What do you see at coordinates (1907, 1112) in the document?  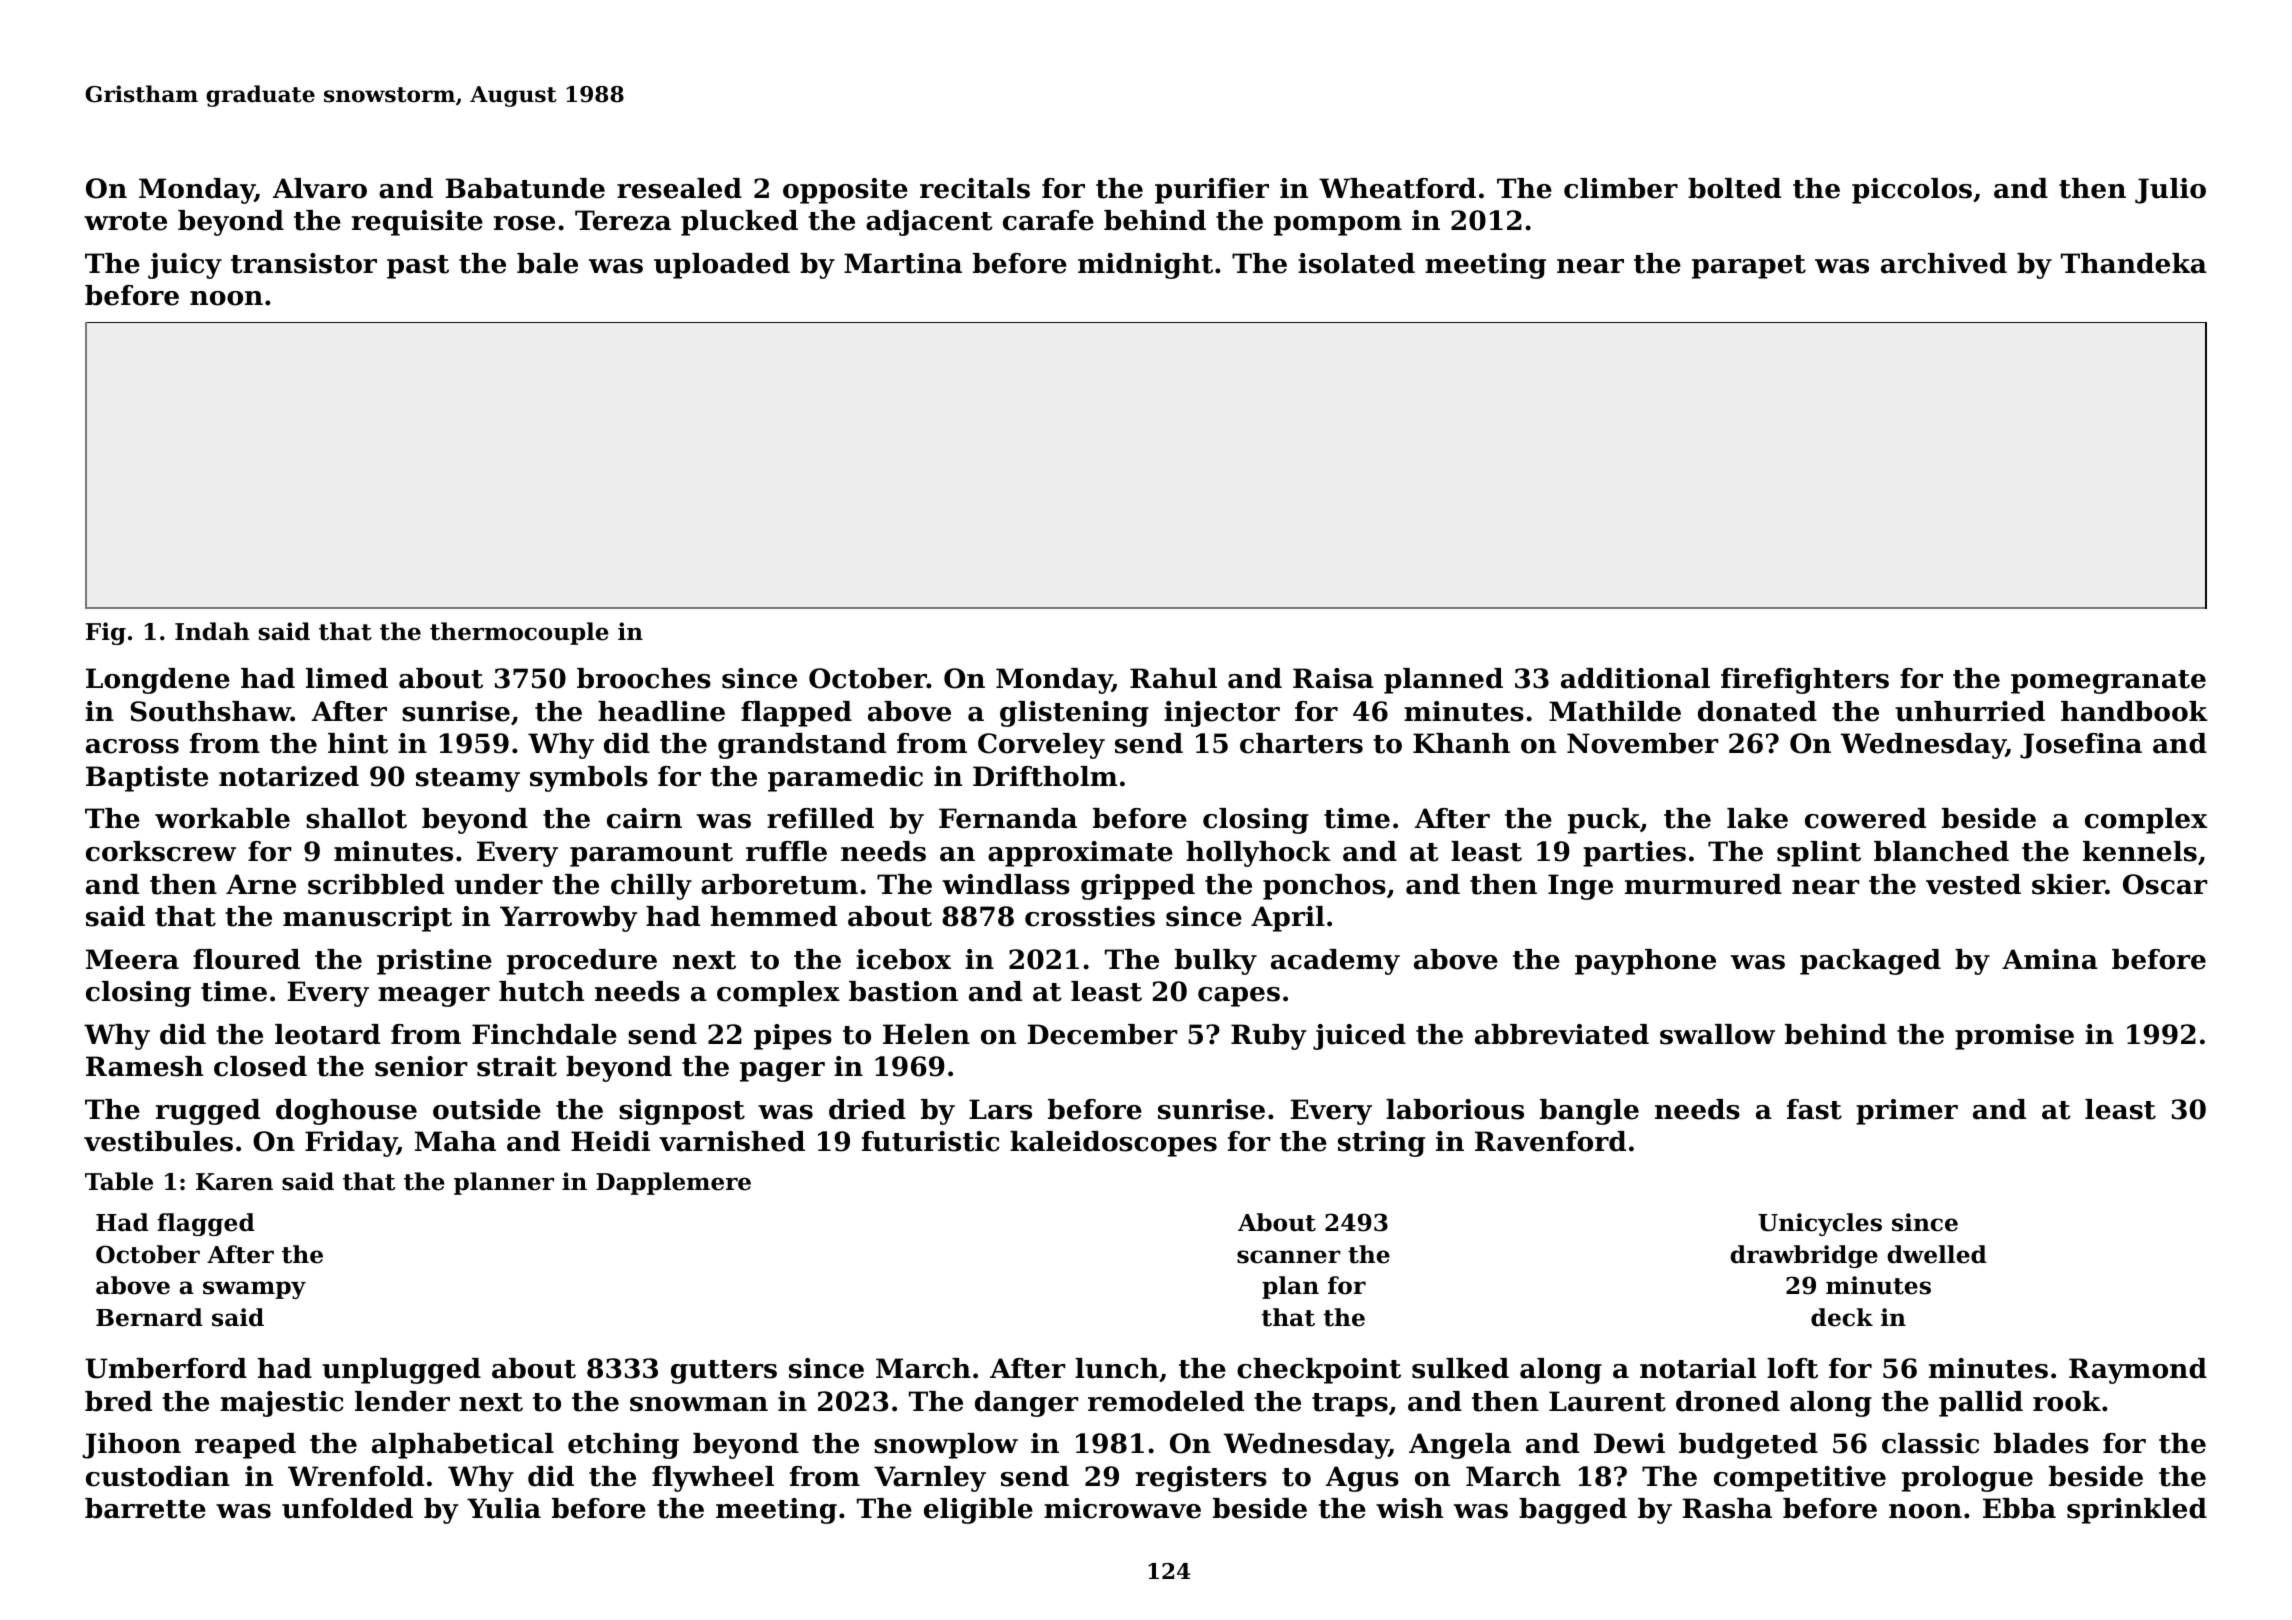 I see `primer` at bounding box center [1907, 1112].
